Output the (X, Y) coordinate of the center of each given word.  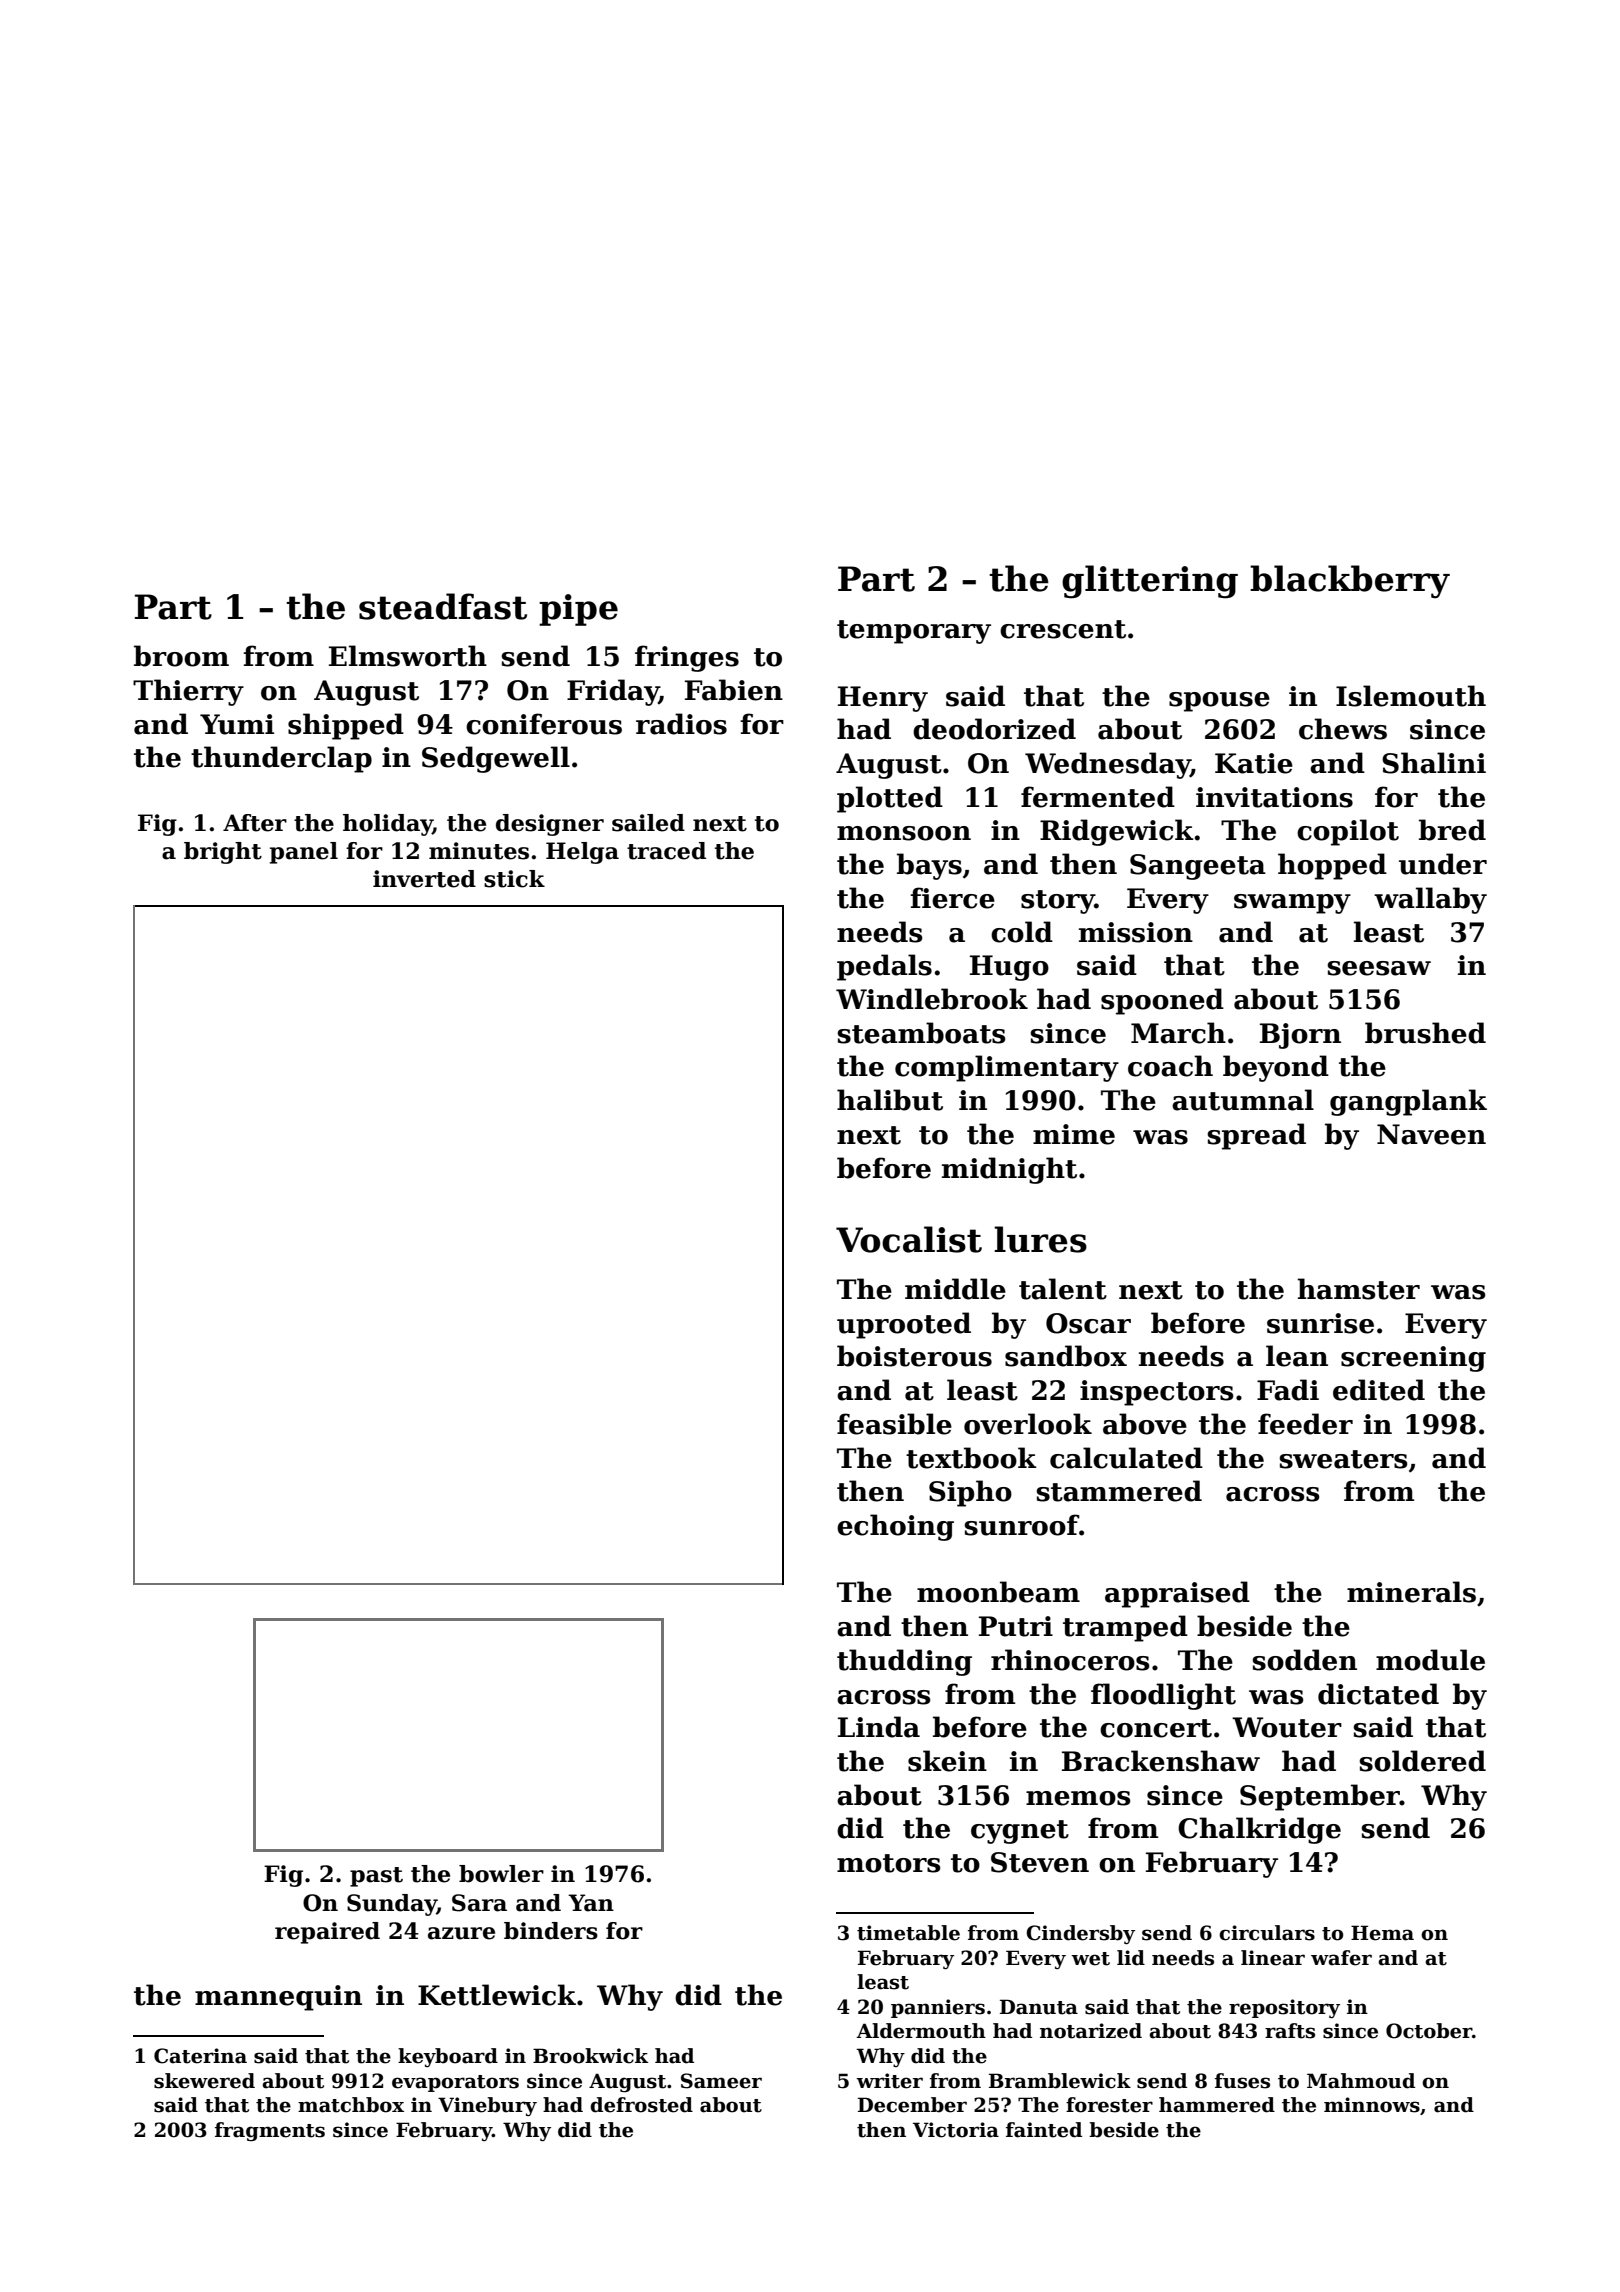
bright (223, 853)
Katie (1254, 763)
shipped (346, 726)
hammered (1217, 2105)
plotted (890, 799)
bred (1452, 830)
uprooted (904, 1325)
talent (1063, 1289)
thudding (904, 1662)
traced (666, 851)
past (376, 1877)
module (1430, 1660)
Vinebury (487, 2106)
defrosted (641, 2105)
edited (1379, 1390)
